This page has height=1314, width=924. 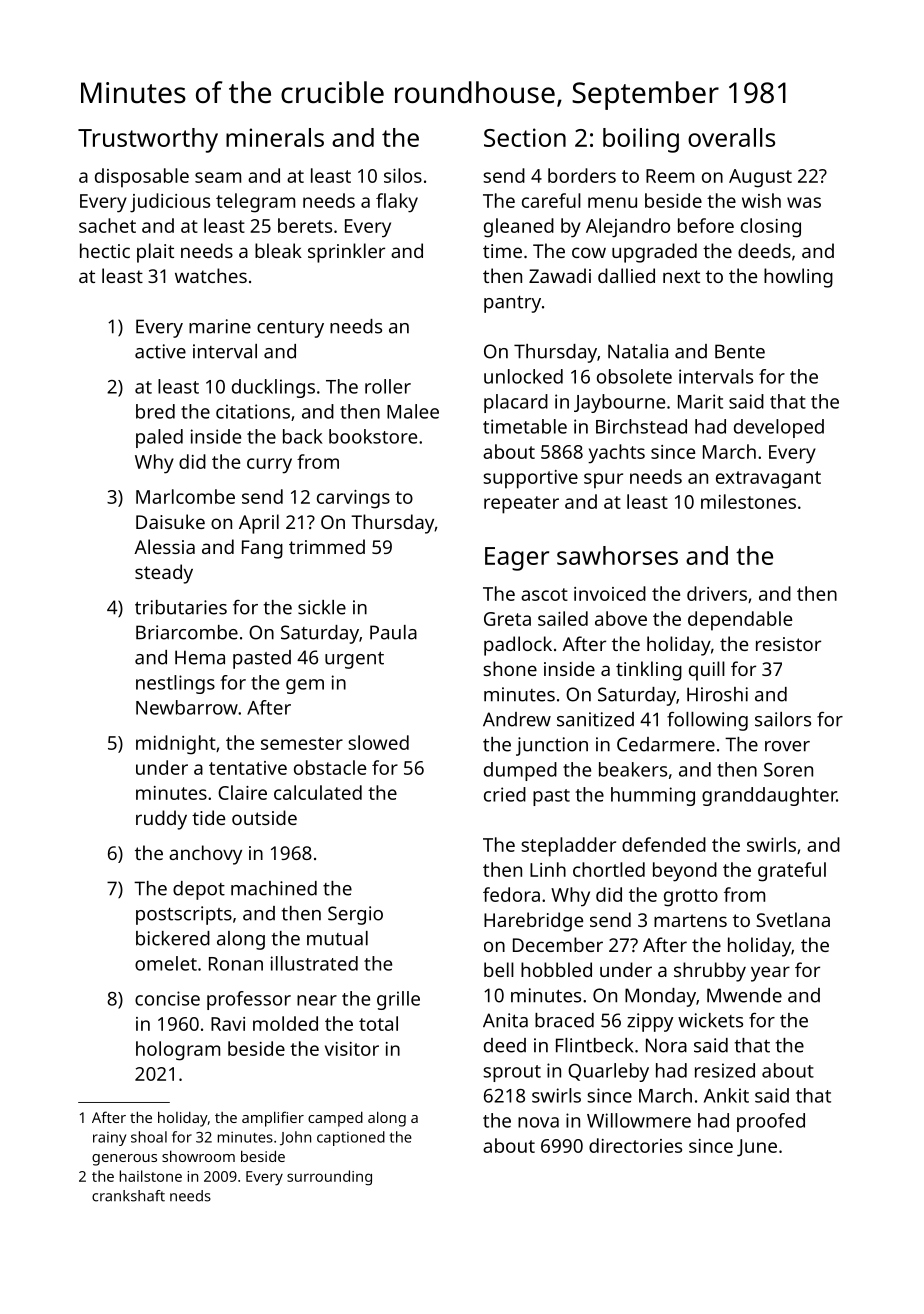 What do you see at coordinates (538, 1122) in the page?
I see `nova` at bounding box center [538, 1122].
